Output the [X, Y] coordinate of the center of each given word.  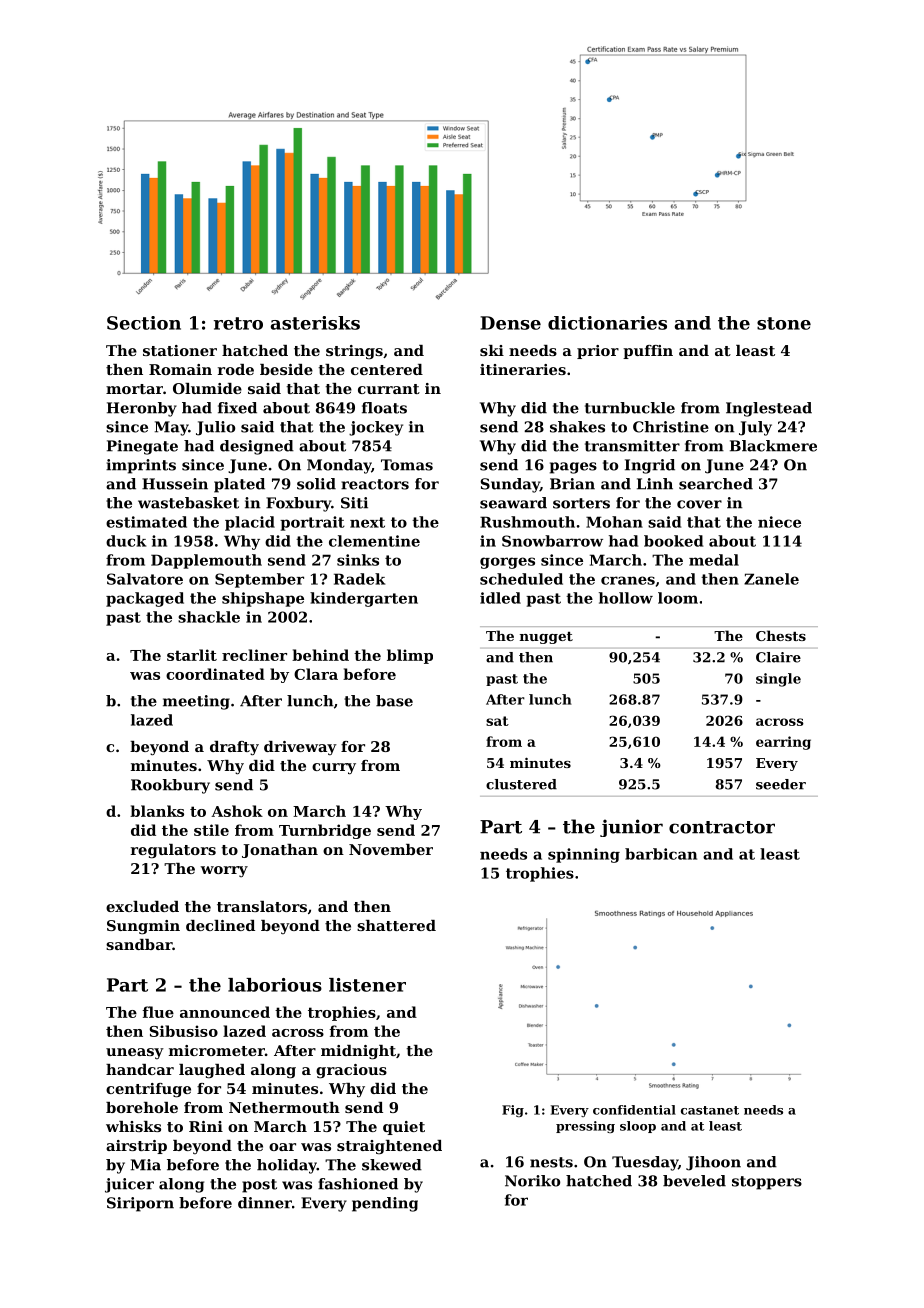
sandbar [139, 944]
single [778, 680]
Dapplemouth [206, 561]
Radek [359, 579]
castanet [710, 1110]
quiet [404, 1128]
